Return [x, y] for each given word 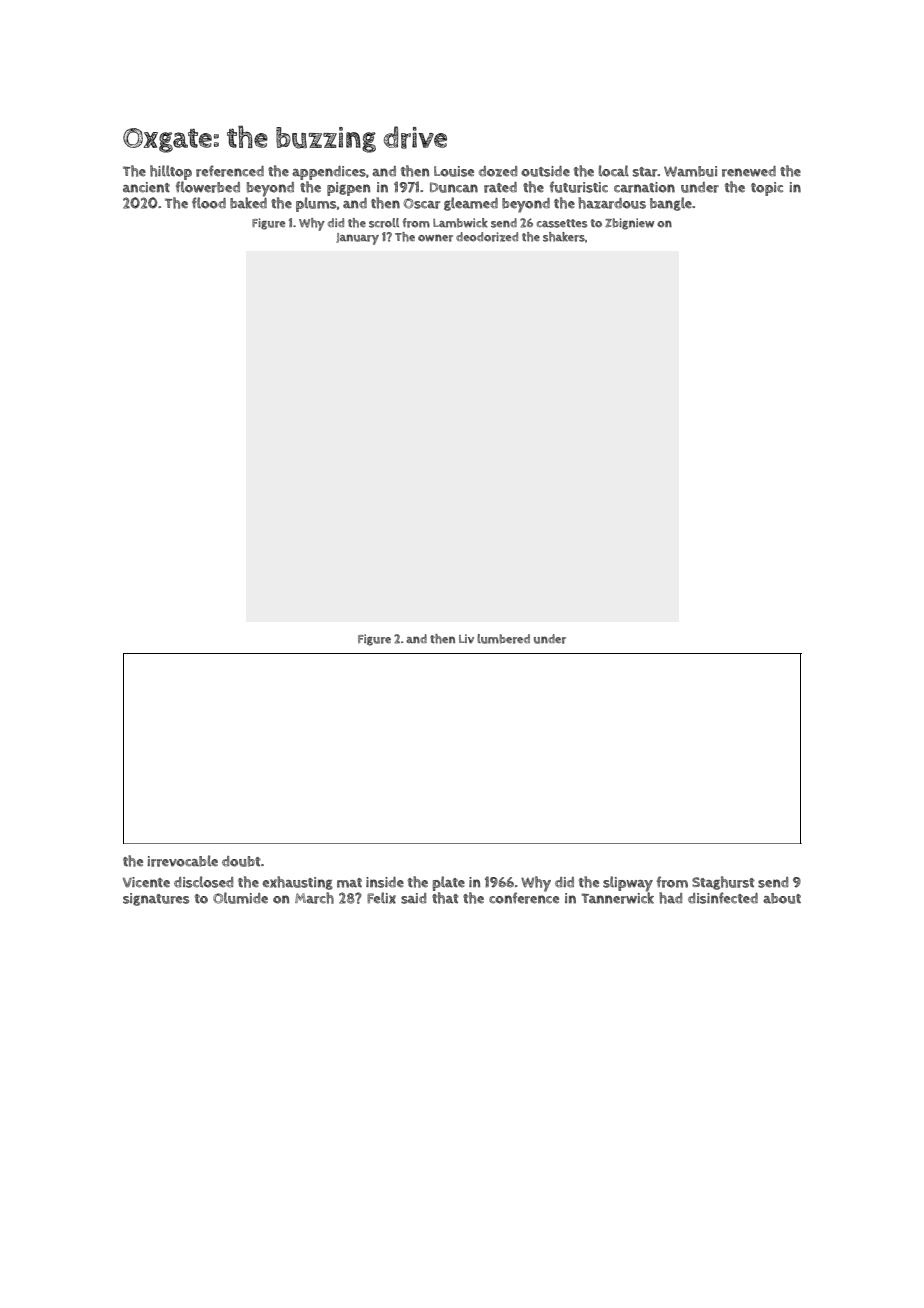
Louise [454, 171]
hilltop [171, 172]
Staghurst [723, 883]
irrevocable [182, 861]
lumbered [503, 639]
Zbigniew [629, 224]
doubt [241, 861]
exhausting [298, 883]
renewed [749, 171]
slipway [628, 884]
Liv [466, 638]
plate [449, 883]
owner [435, 238]
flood [209, 203]
